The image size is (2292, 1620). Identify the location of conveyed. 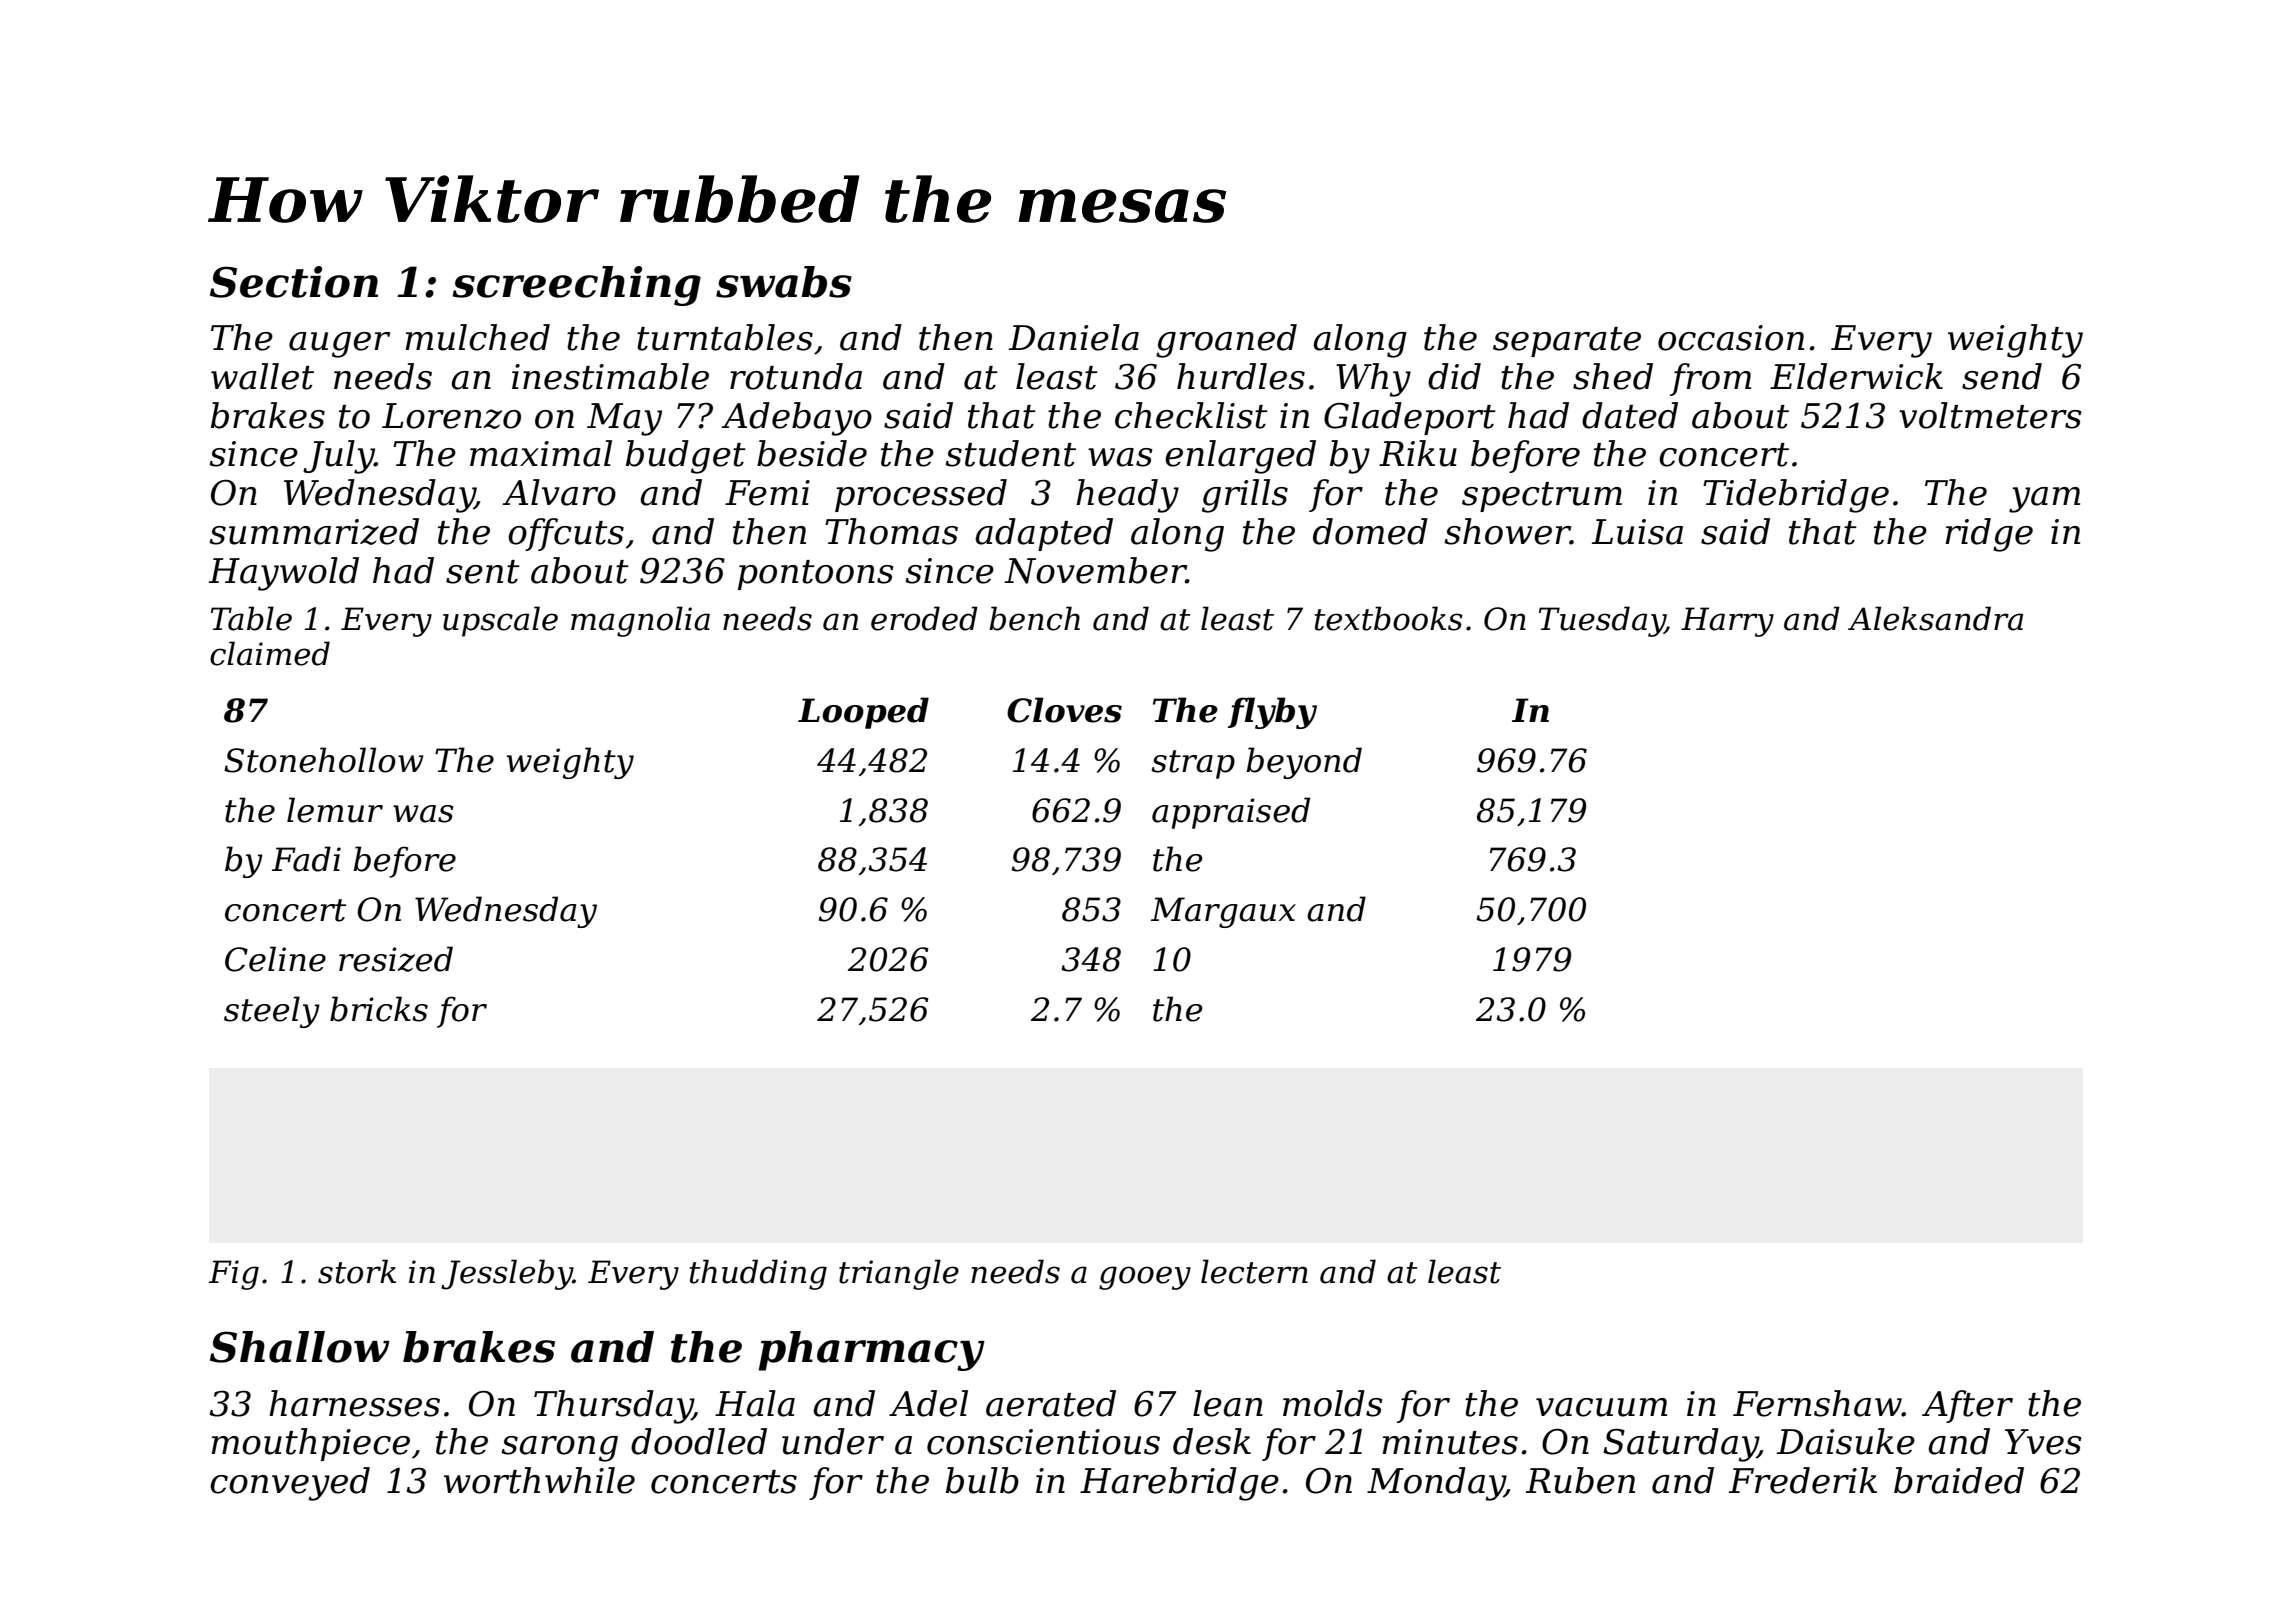
(290, 1484).
